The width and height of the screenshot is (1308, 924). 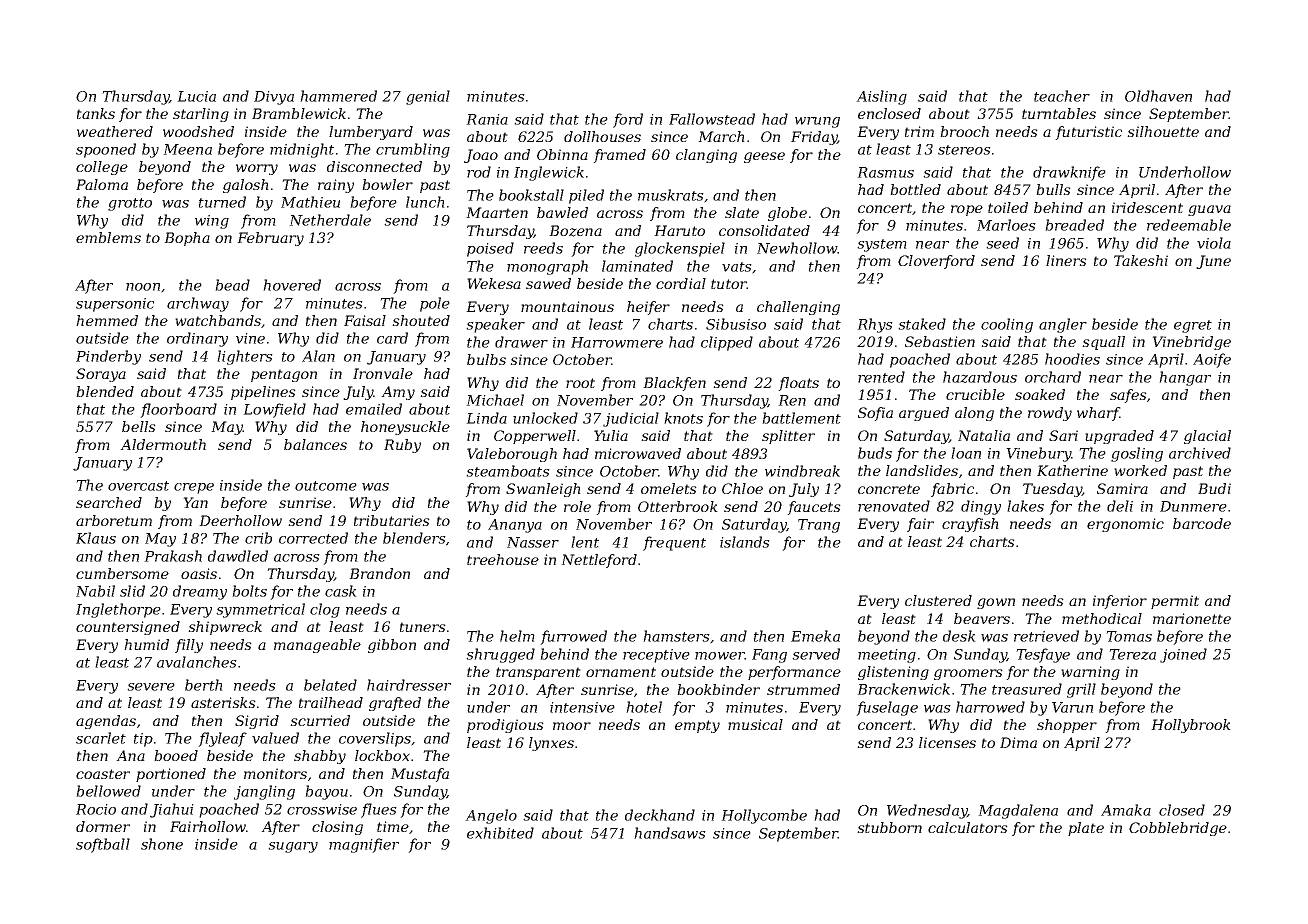 What do you see at coordinates (1062, 96) in the screenshot?
I see `teacher` at bounding box center [1062, 96].
